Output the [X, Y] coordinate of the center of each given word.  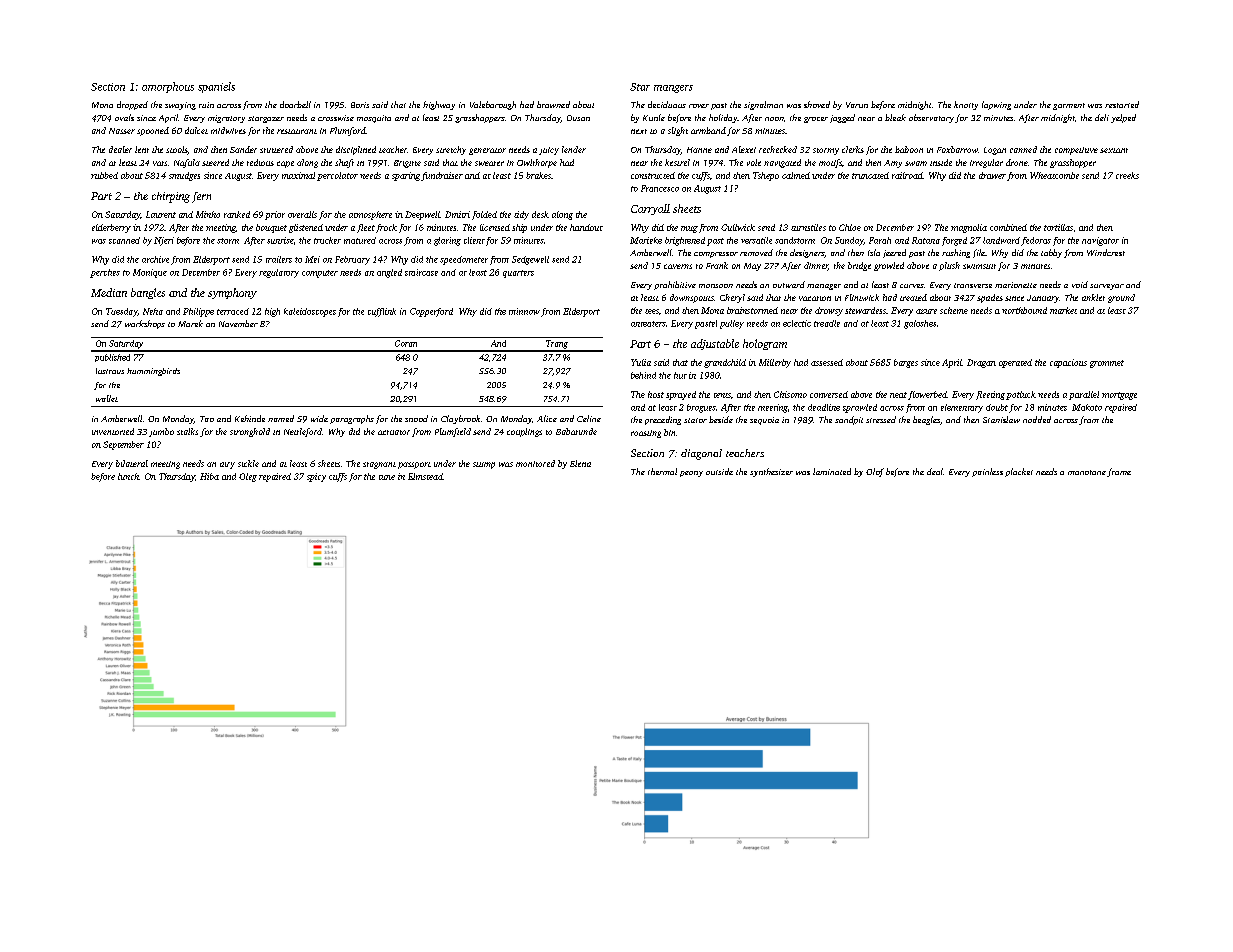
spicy [316, 477]
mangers [673, 89]
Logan [995, 151]
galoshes [920, 324]
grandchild [725, 363]
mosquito [374, 119]
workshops [145, 324]
